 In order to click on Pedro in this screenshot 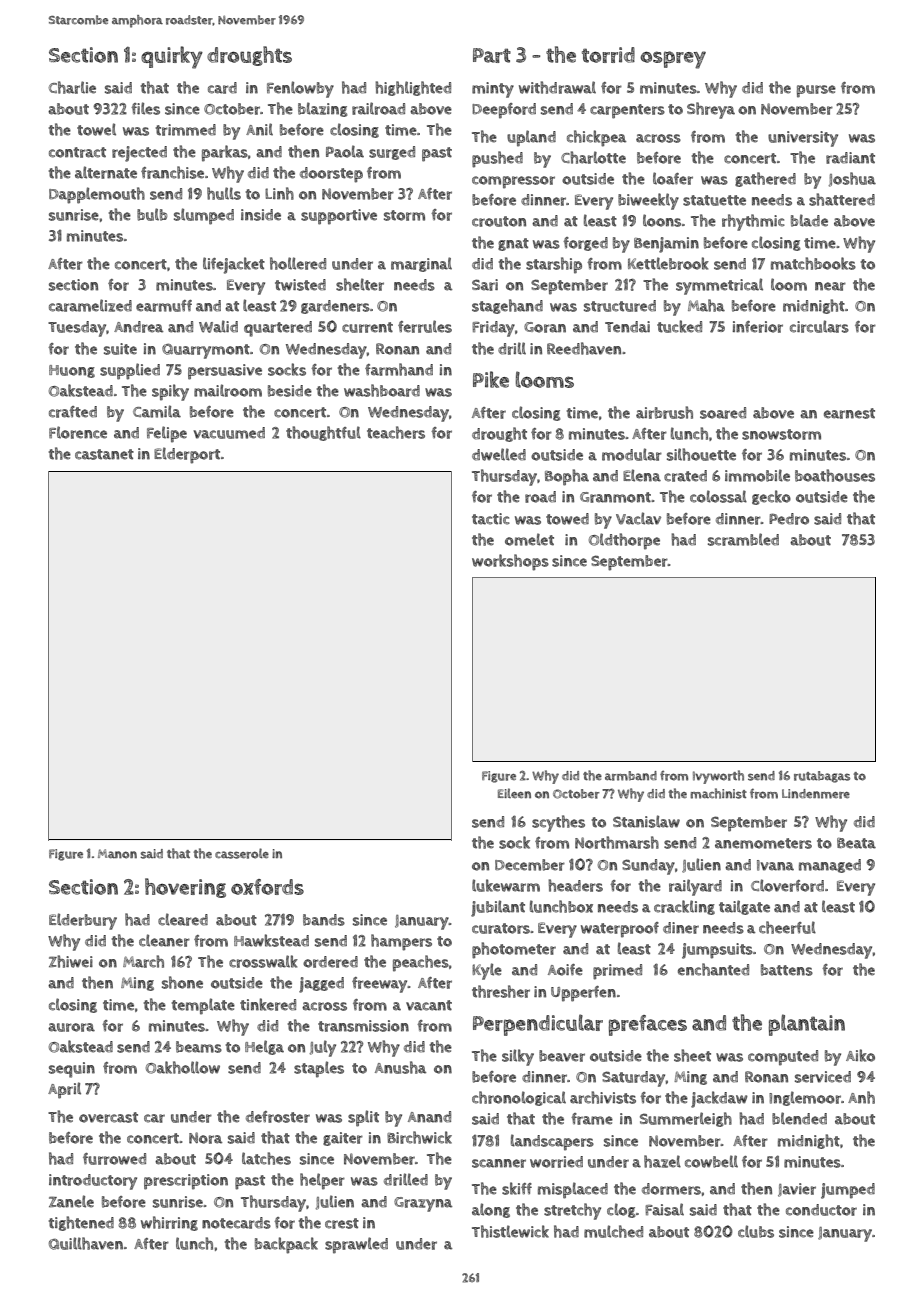, I will do `click(789, 519)`.
